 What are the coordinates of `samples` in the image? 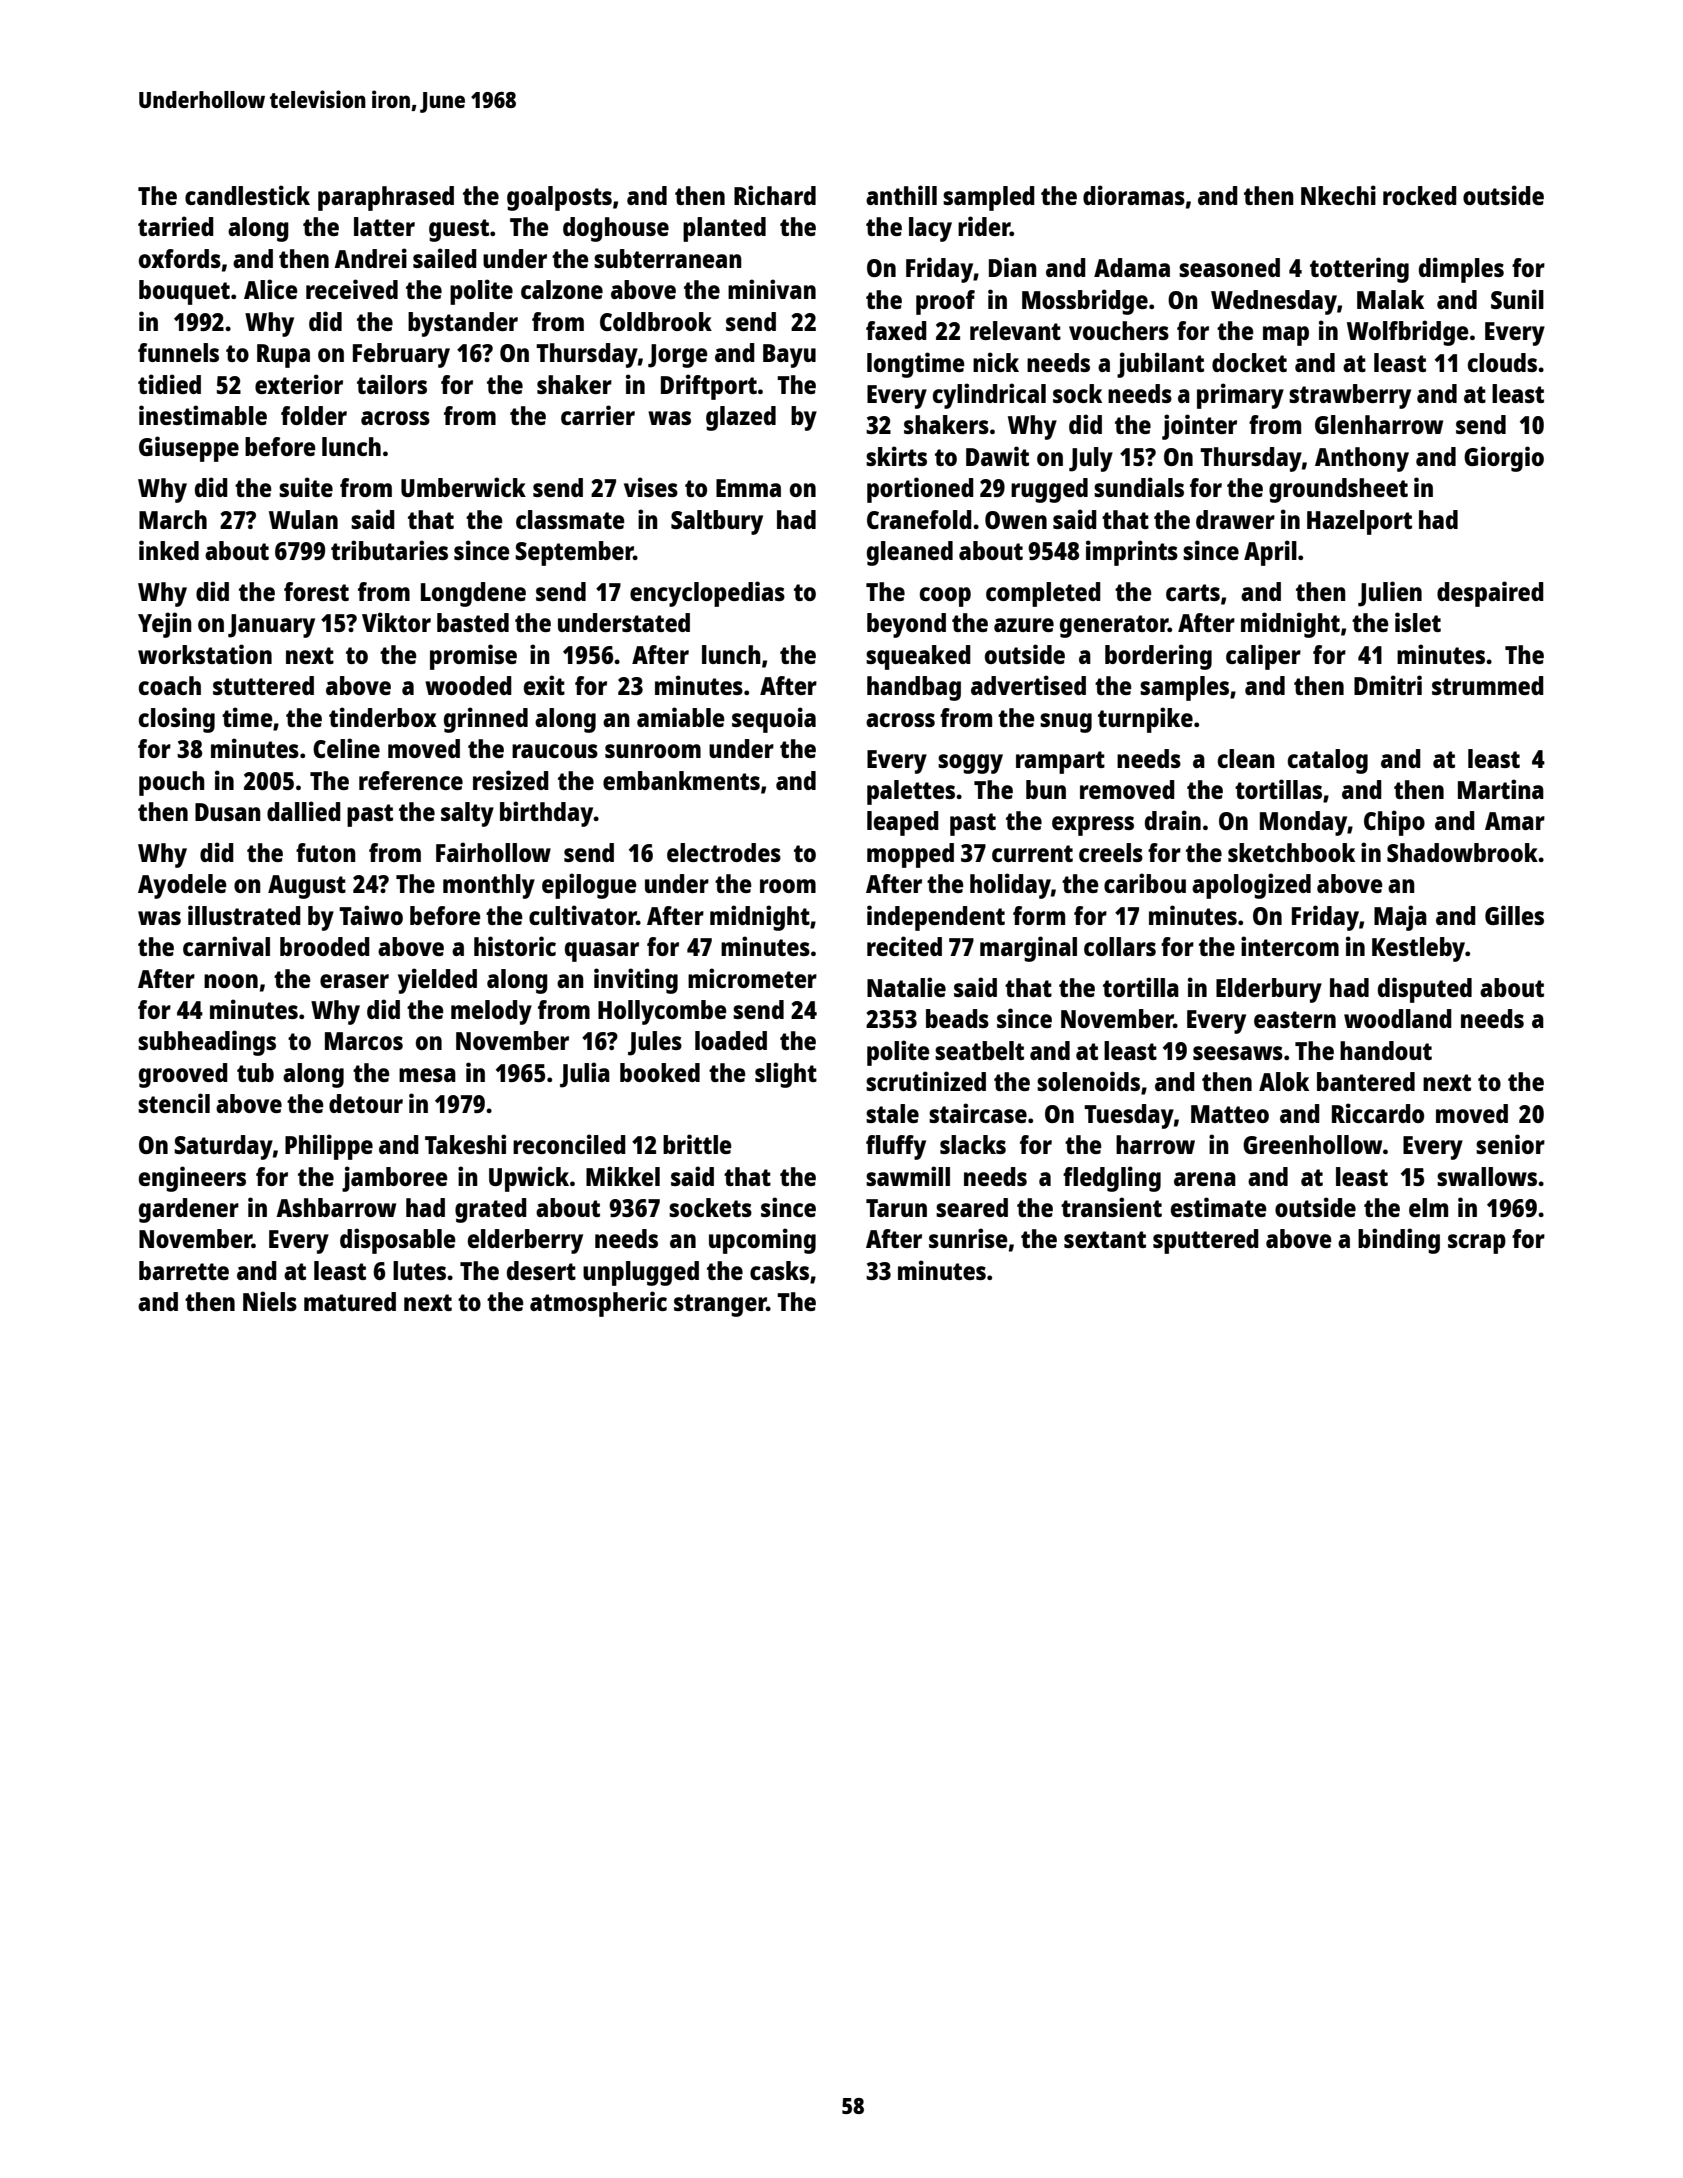 It's located at (1184, 688).
